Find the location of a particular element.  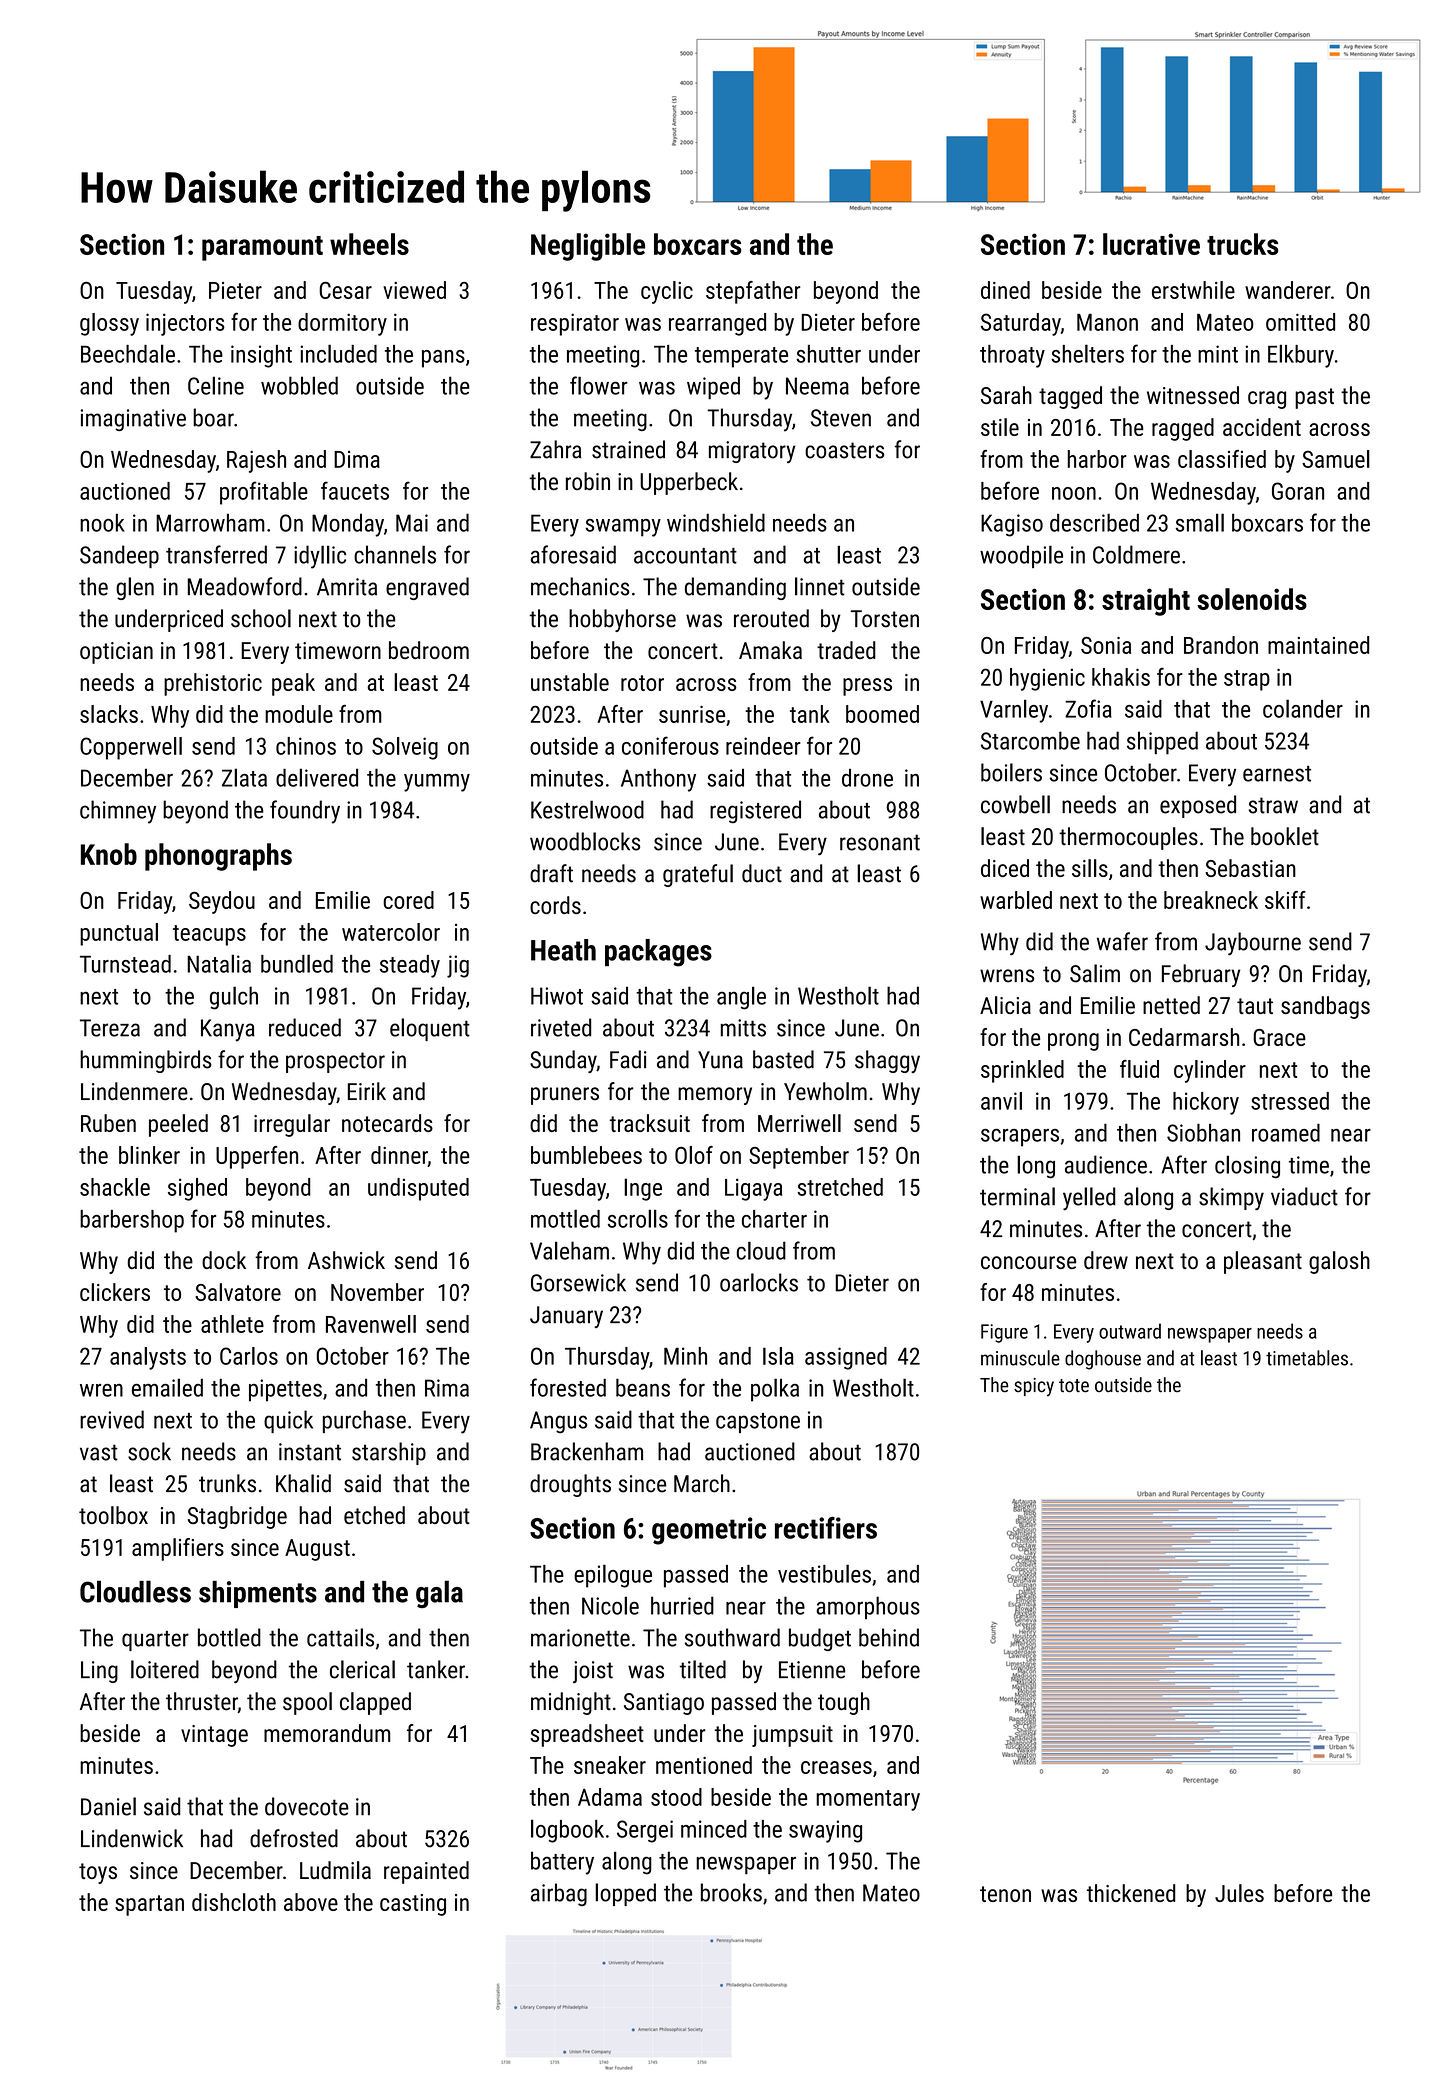

shelters is located at coordinates (1087, 353).
